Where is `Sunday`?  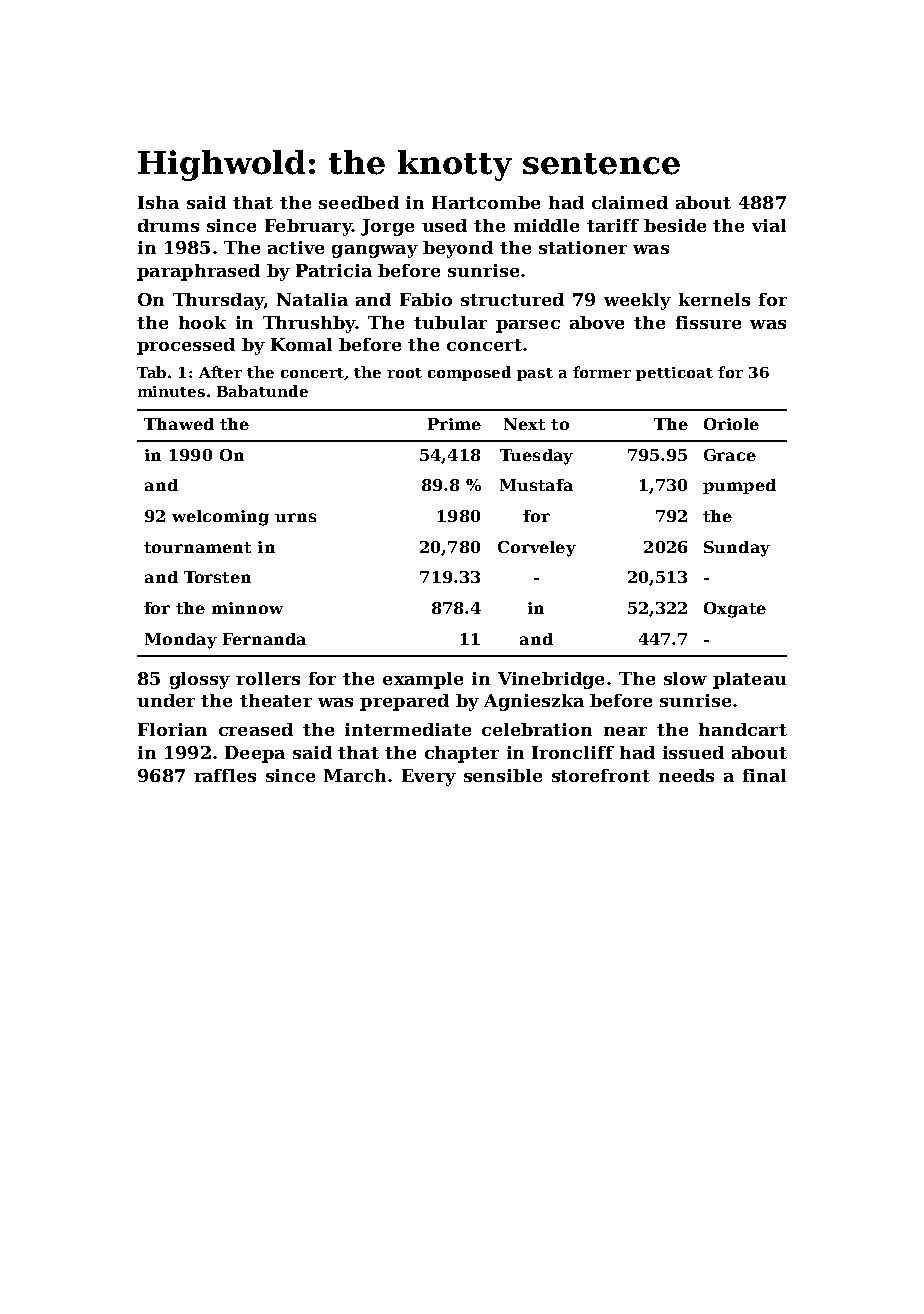 Sunday is located at coordinates (737, 549).
